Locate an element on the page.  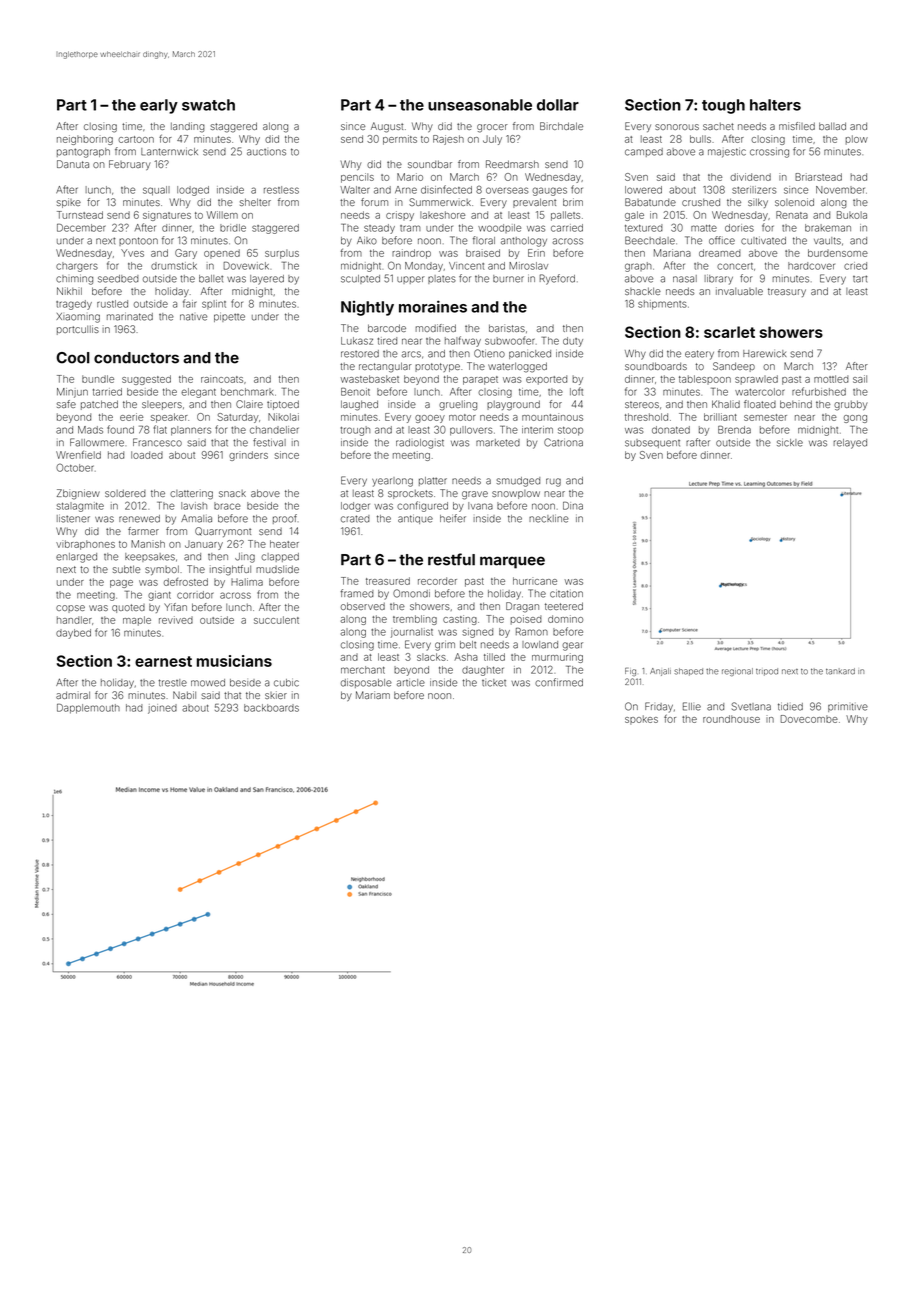
shipments is located at coordinates (662, 305).
